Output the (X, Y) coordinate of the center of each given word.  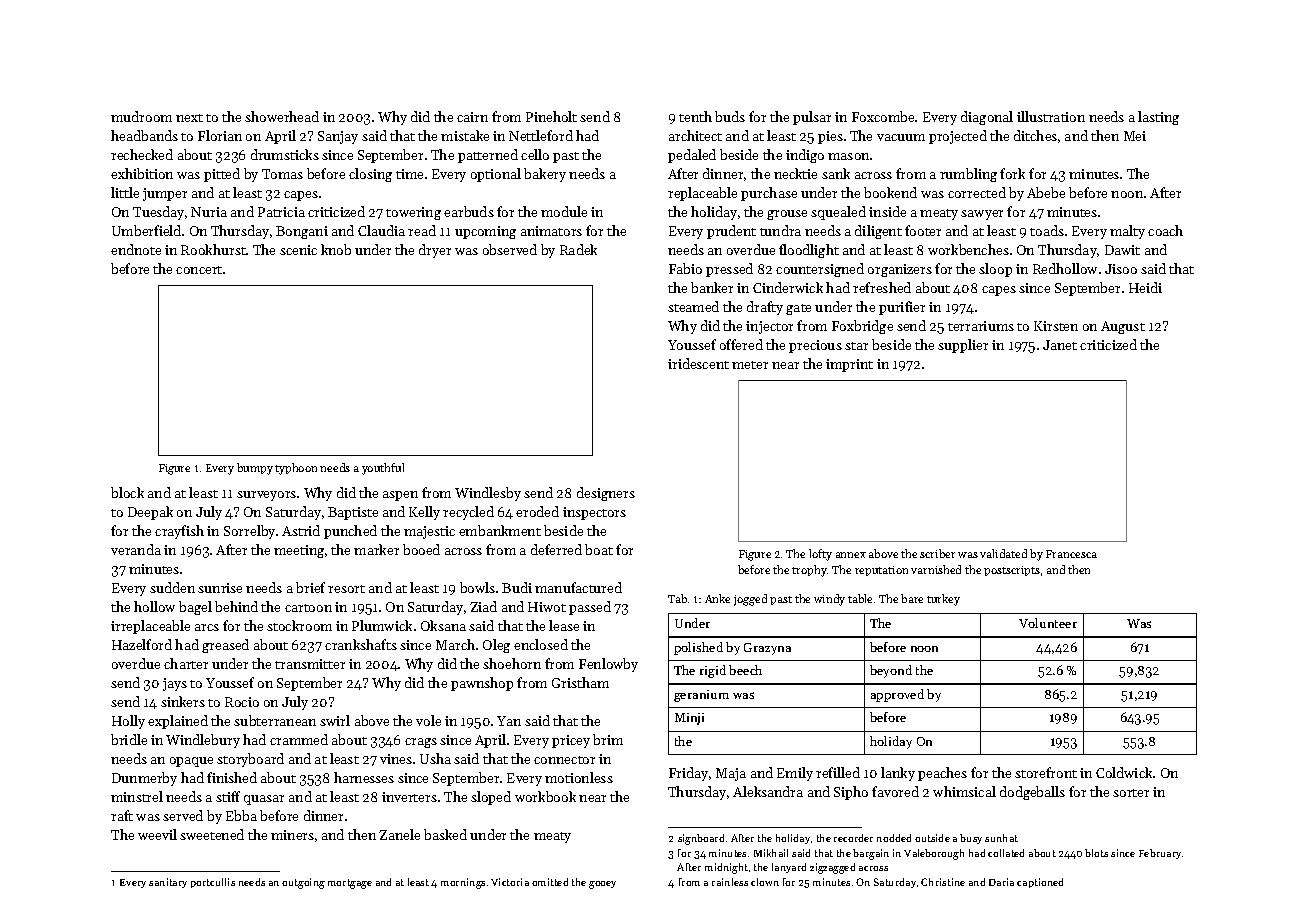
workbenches (968, 249)
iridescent (698, 363)
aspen (400, 496)
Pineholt (551, 116)
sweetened (212, 834)
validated (1003, 553)
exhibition (142, 173)
